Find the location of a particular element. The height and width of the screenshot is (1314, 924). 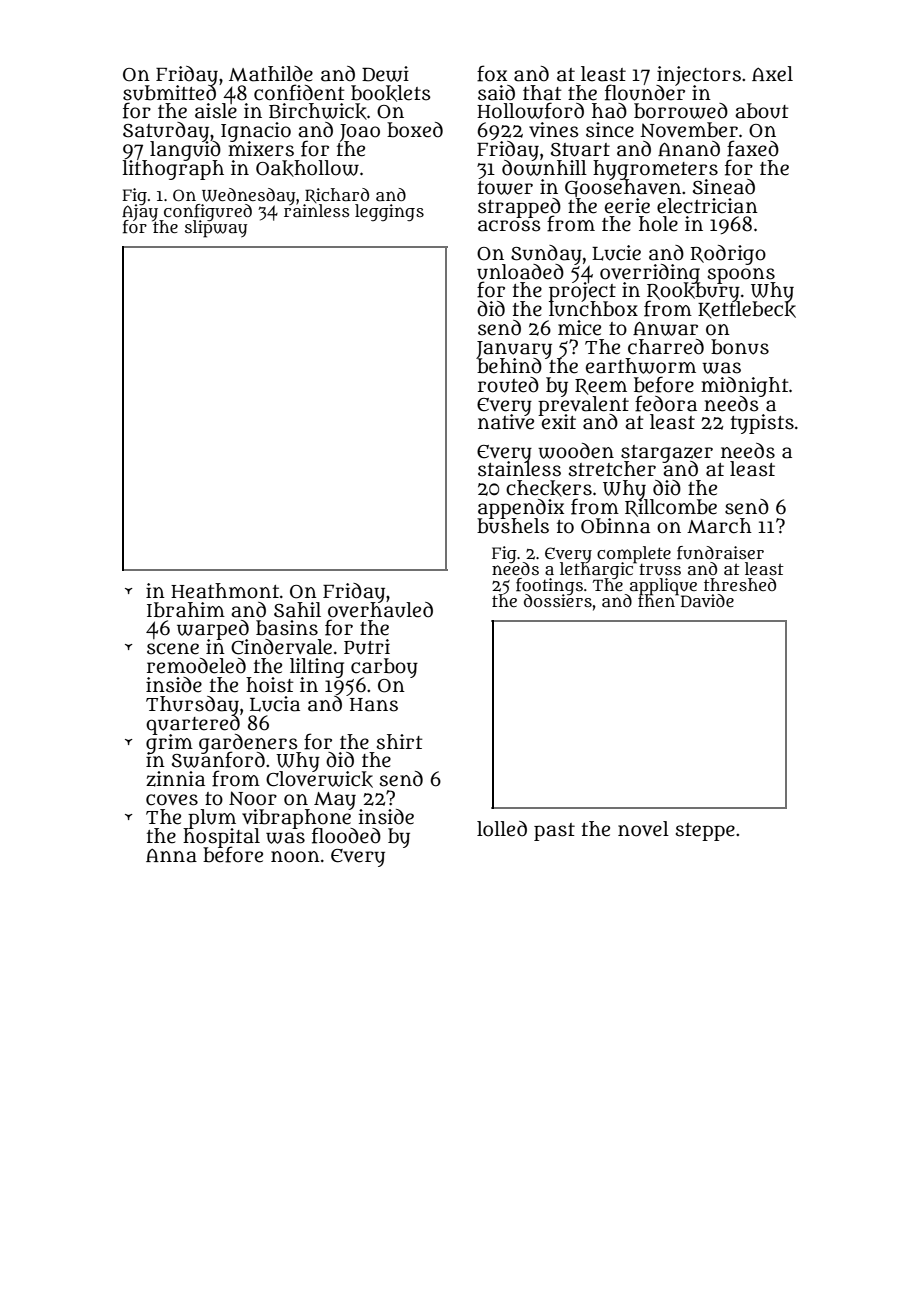

Davide is located at coordinates (706, 601).
